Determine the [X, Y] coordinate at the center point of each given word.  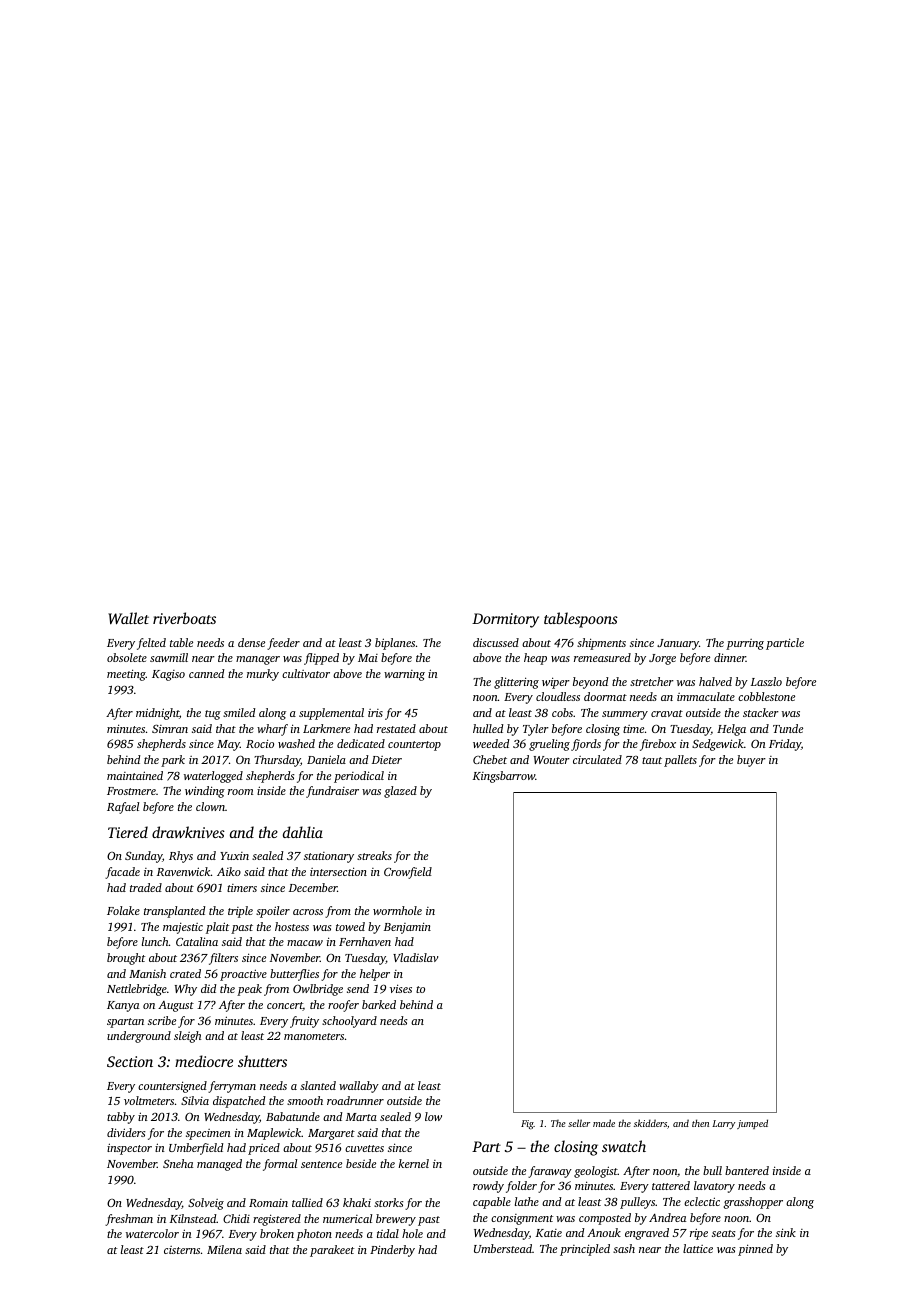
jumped [752, 1124]
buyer [751, 761]
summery [625, 715]
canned [206, 673]
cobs [562, 712]
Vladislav [415, 957]
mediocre [204, 1061]
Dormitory [505, 620]
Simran [170, 728]
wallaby [359, 1087]
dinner [730, 657]
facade [122, 873]
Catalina [197, 941]
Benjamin [407, 928]
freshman [129, 1220]
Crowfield [408, 873]
